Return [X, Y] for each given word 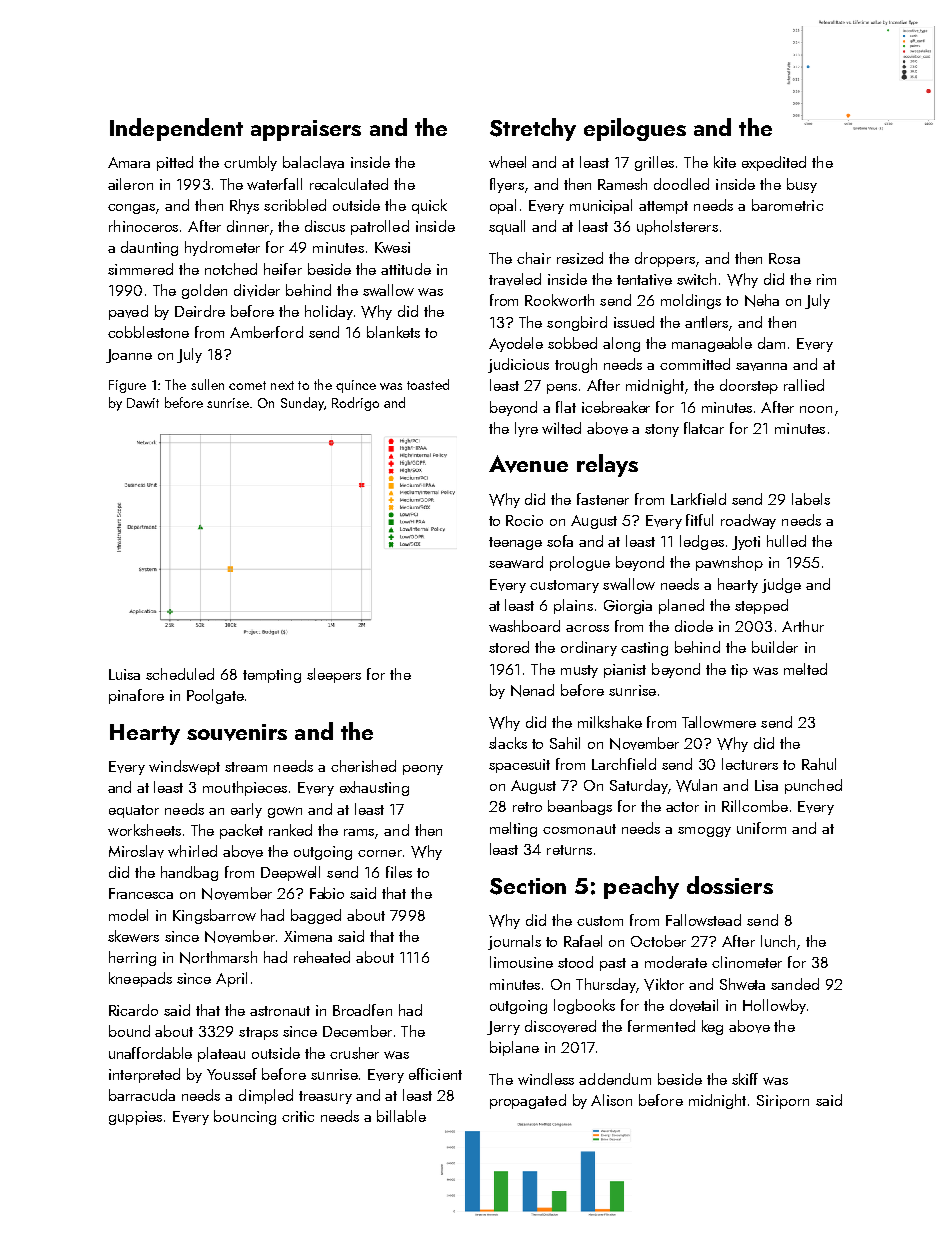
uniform [761, 828]
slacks [508, 743]
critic [298, 1116]
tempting [272, 676]
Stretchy [533, 129]
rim [826, 279]
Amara [129, 162]
